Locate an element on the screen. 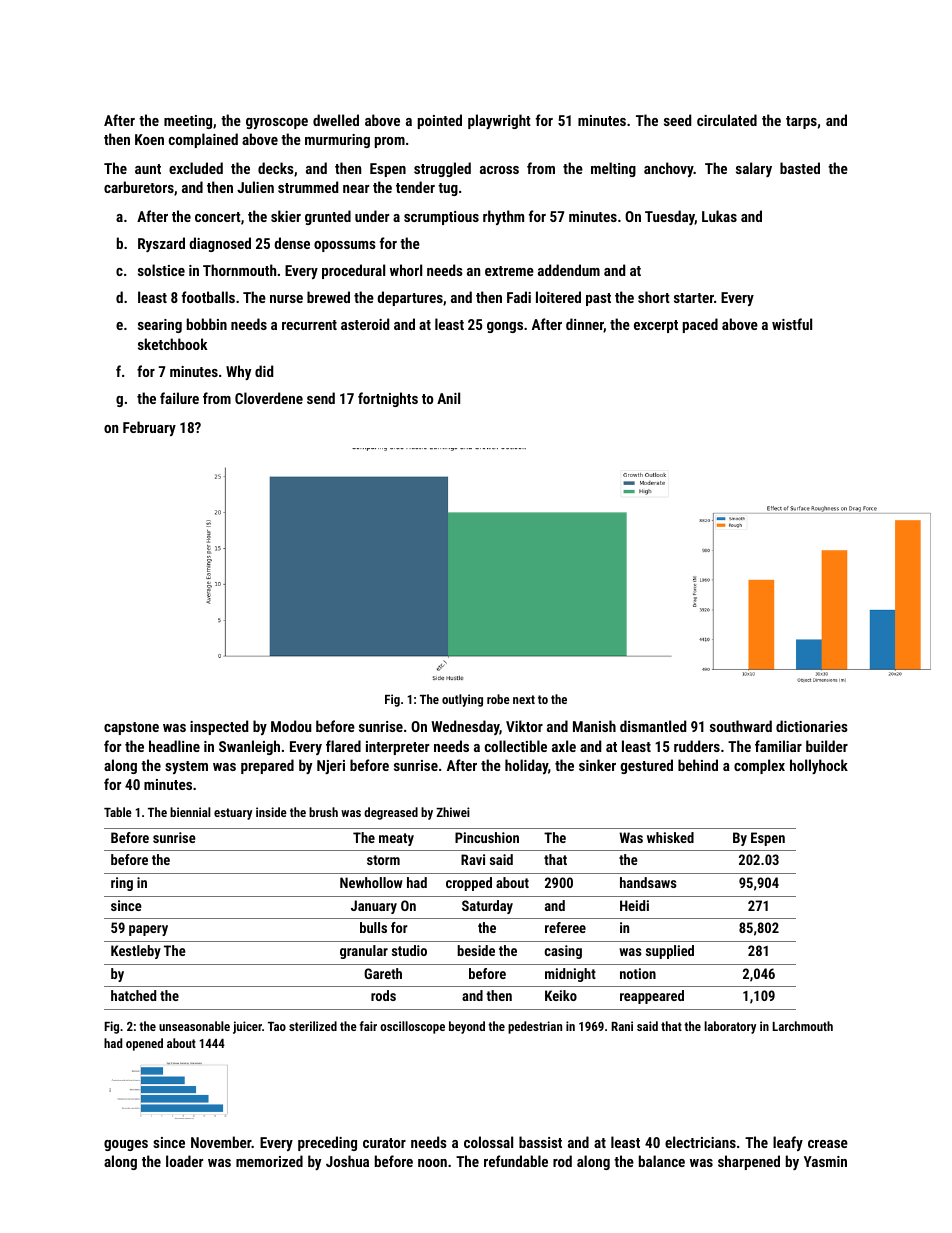 The image size is (952, 1233). Lukas is located at coordinates (719, 216).
